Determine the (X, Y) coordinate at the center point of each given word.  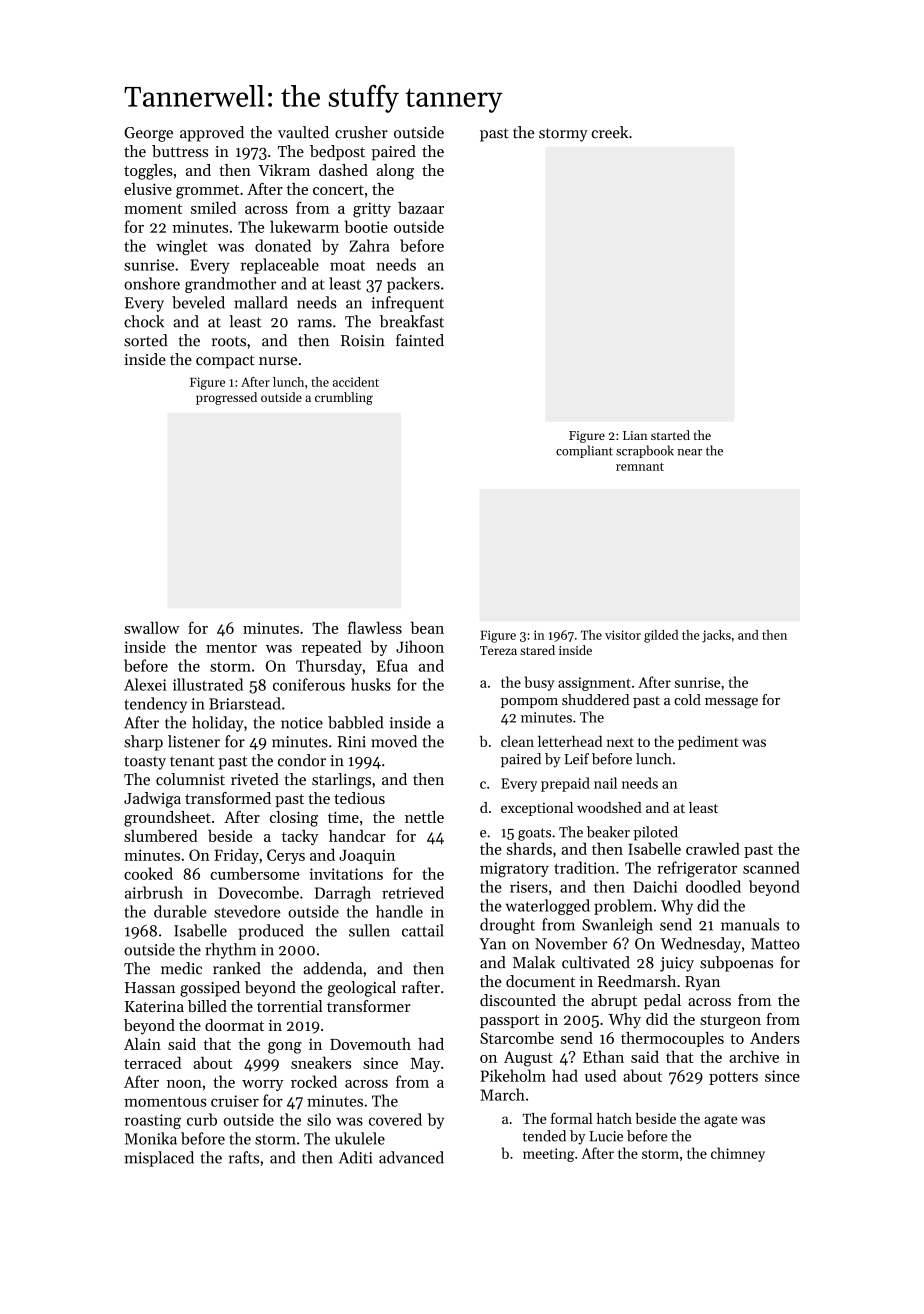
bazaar (421, 208)
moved (394, 741)
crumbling (344, 398)
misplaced (159, 1159)
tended (544, 1136)
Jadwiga (152, 800)
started (670, 435)
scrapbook (645, 451)
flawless (375, 627)
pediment (708, 743)
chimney (738, 1154)
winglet (181, 247)
